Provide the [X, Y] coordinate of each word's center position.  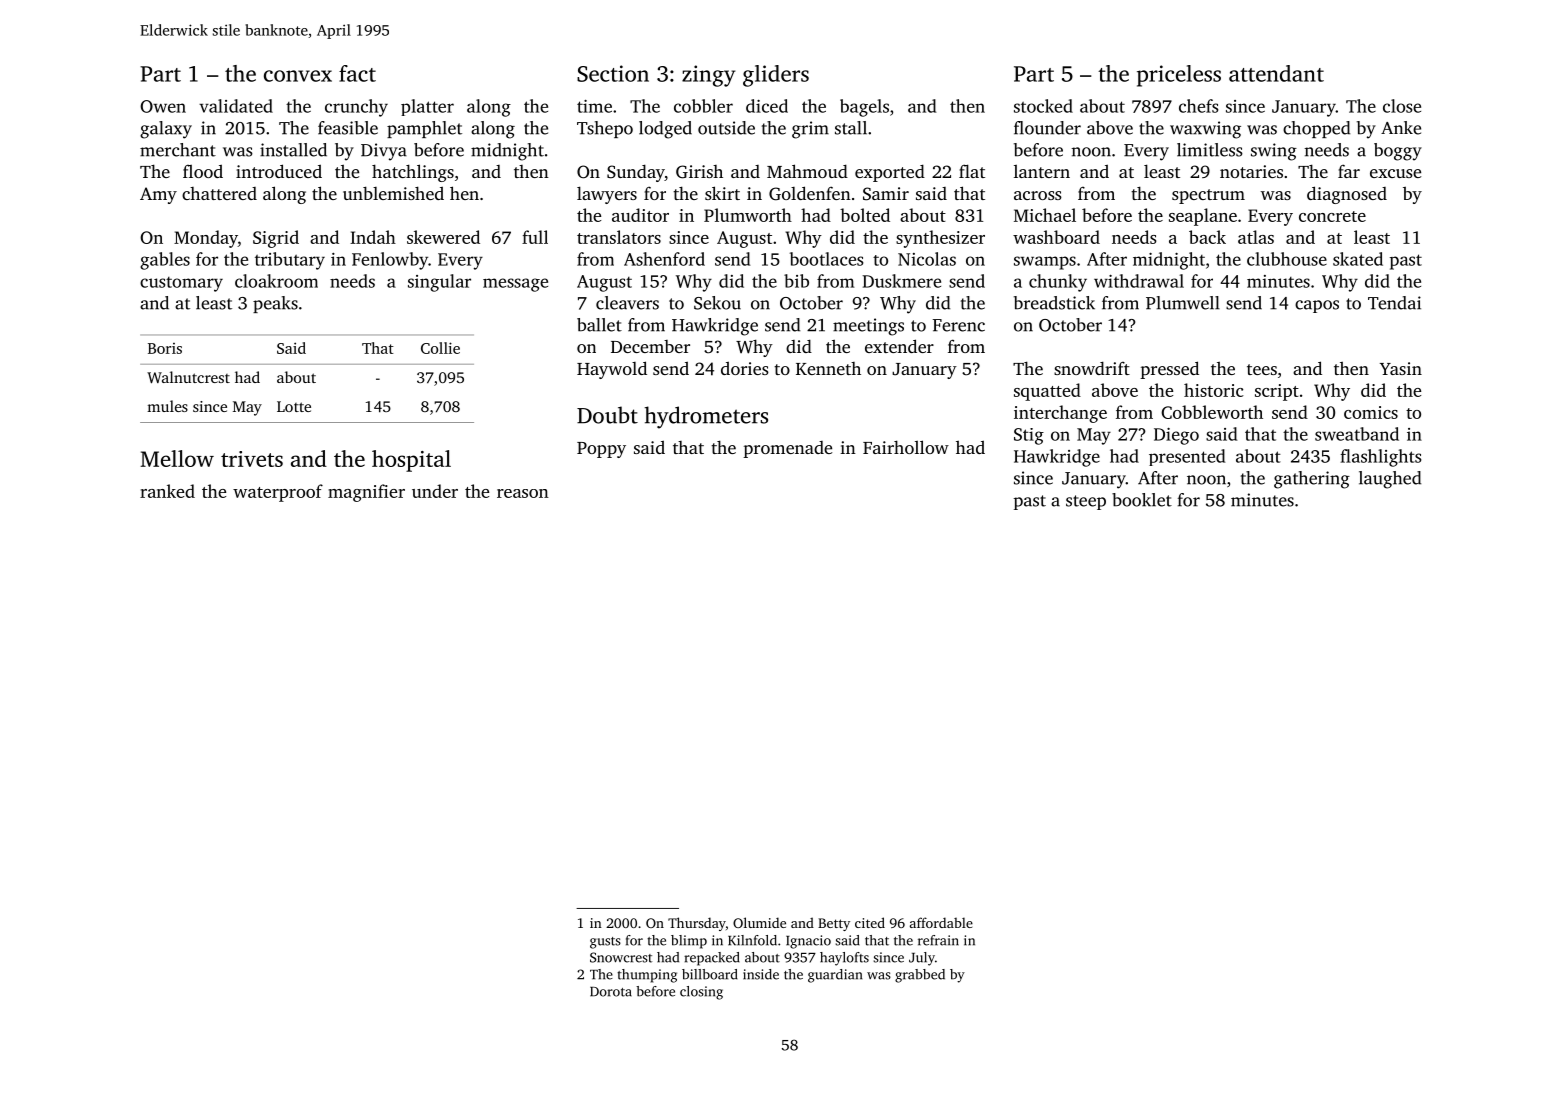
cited [870, 922]
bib [796, 281]
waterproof [278, 493]
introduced [279, 171]
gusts [605, 943]
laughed [1390, 480]
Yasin [1401, 368]
